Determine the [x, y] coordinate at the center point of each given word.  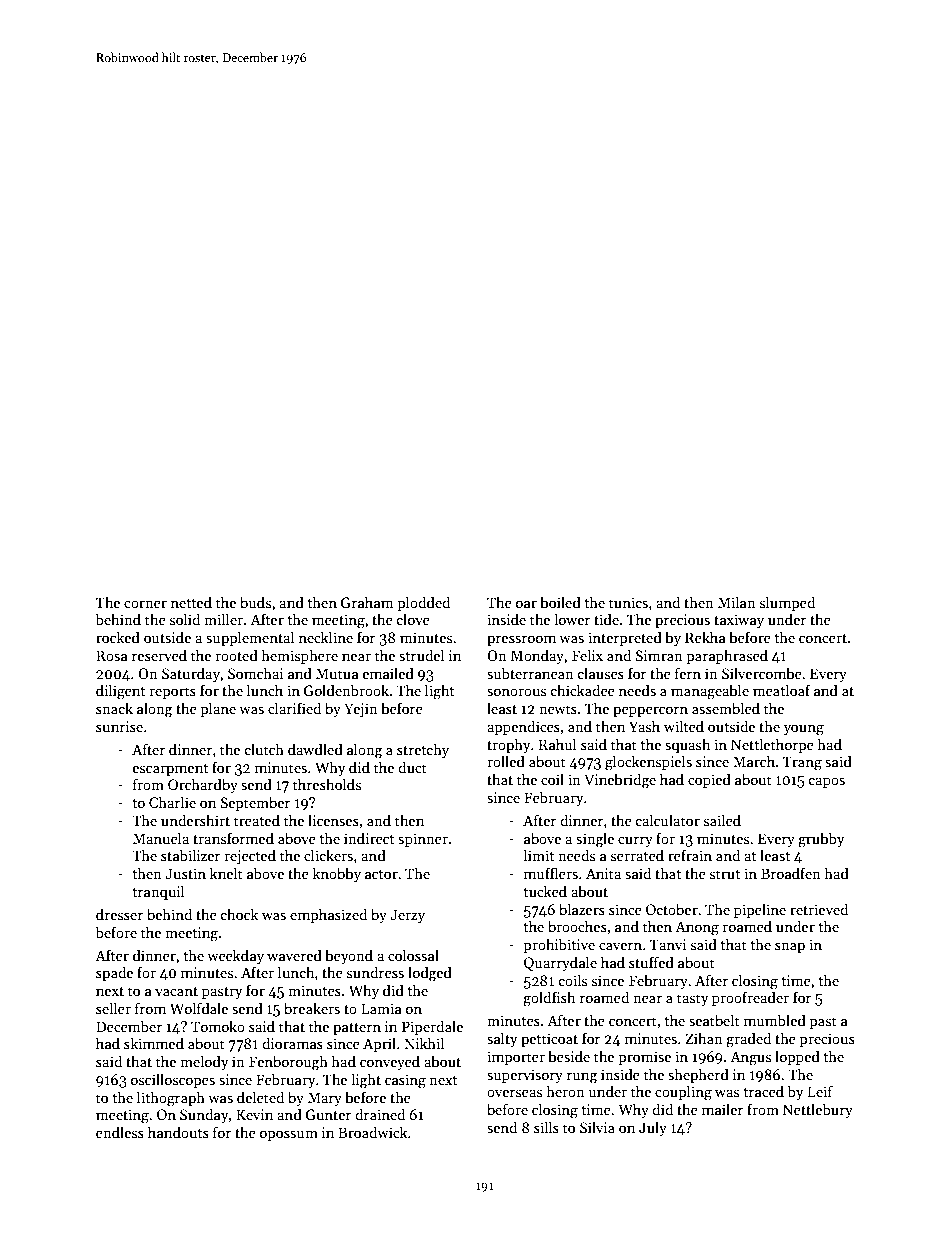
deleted [260, 1097]
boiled [560, 602]
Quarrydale [560, 963]
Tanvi [668, 944]
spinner [423, 840]
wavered [294, 955]
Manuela [161, 838]
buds [255, 602]
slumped [787, 603]
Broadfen [791, 873]
